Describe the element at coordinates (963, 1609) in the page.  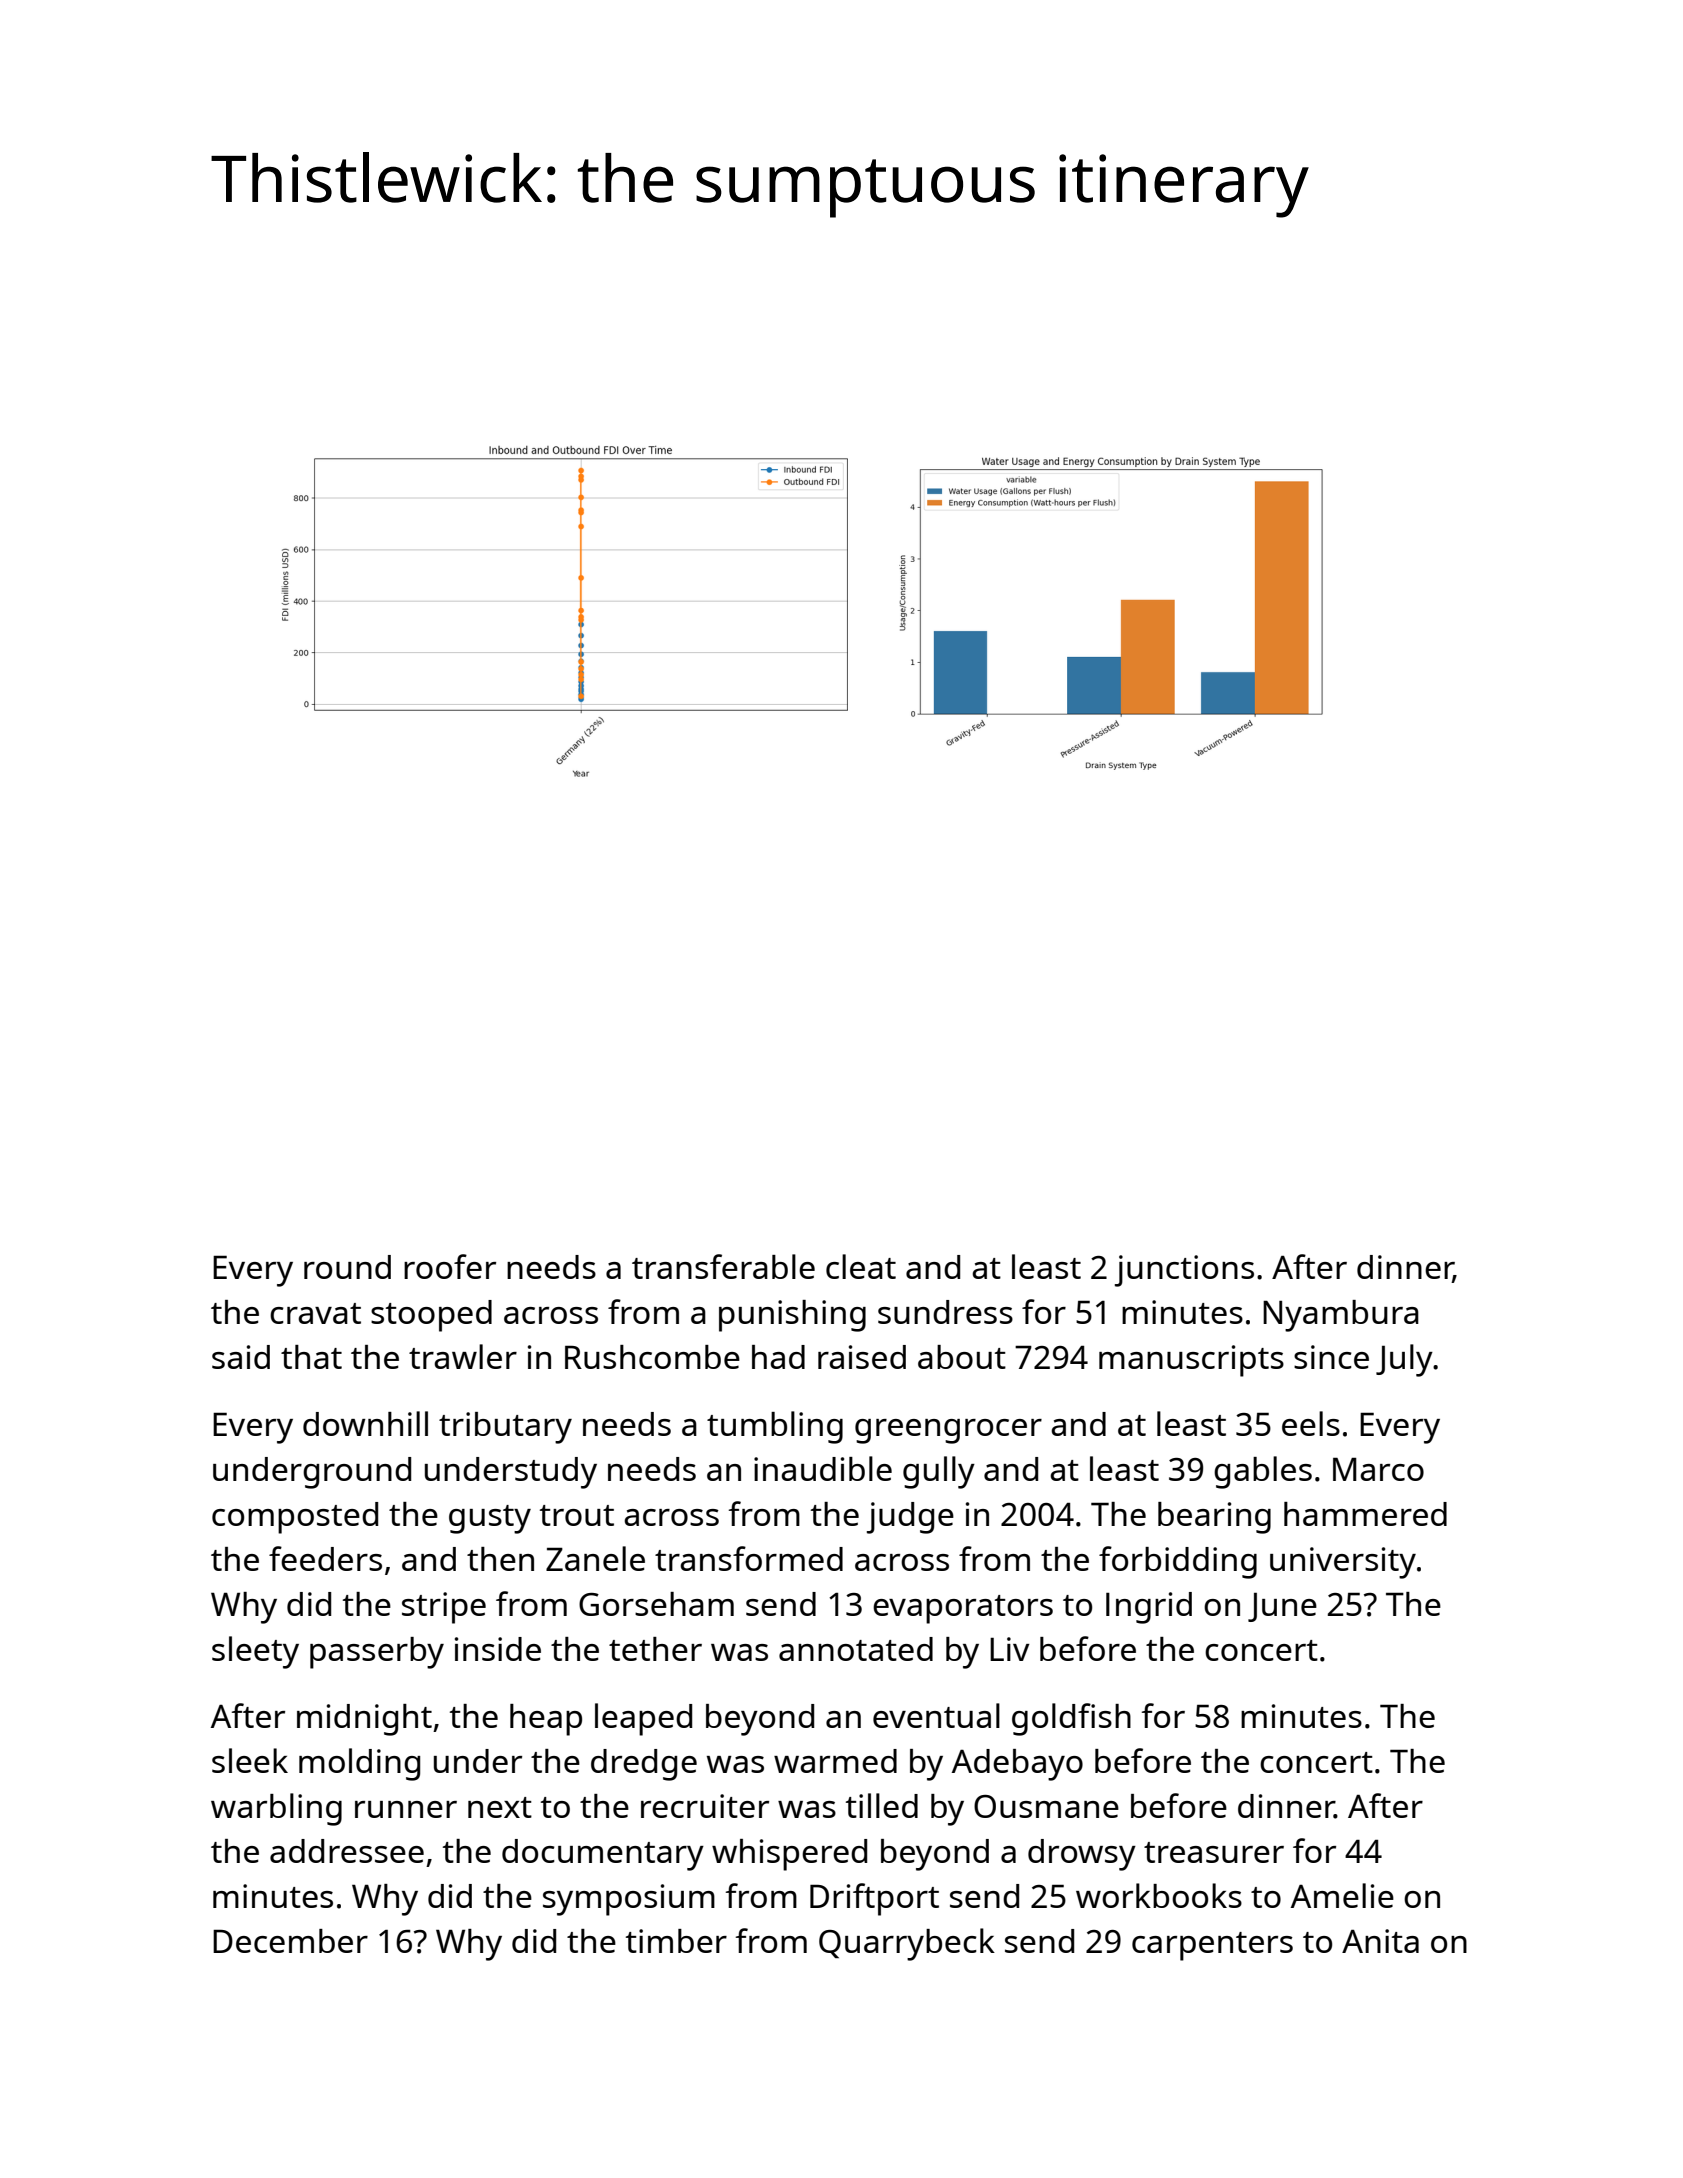
I see `evaporators` at that location.
